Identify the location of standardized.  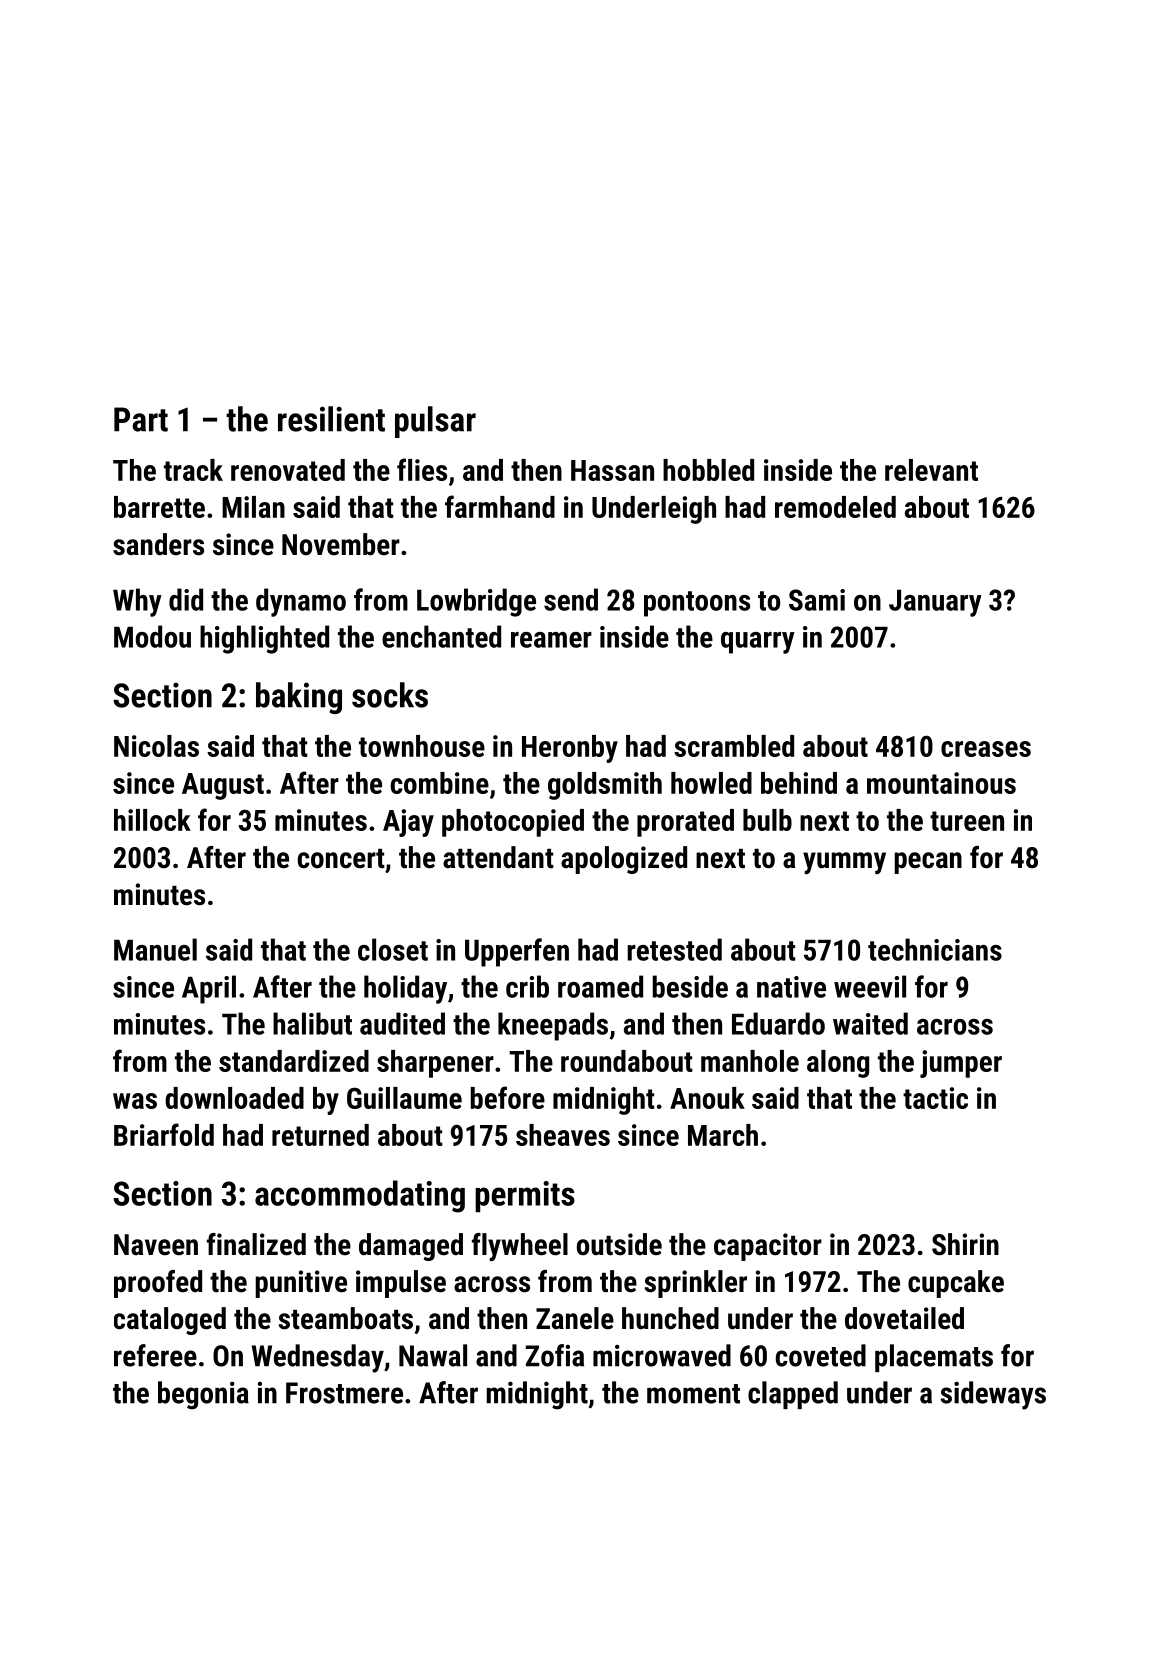
(294, 1061).
